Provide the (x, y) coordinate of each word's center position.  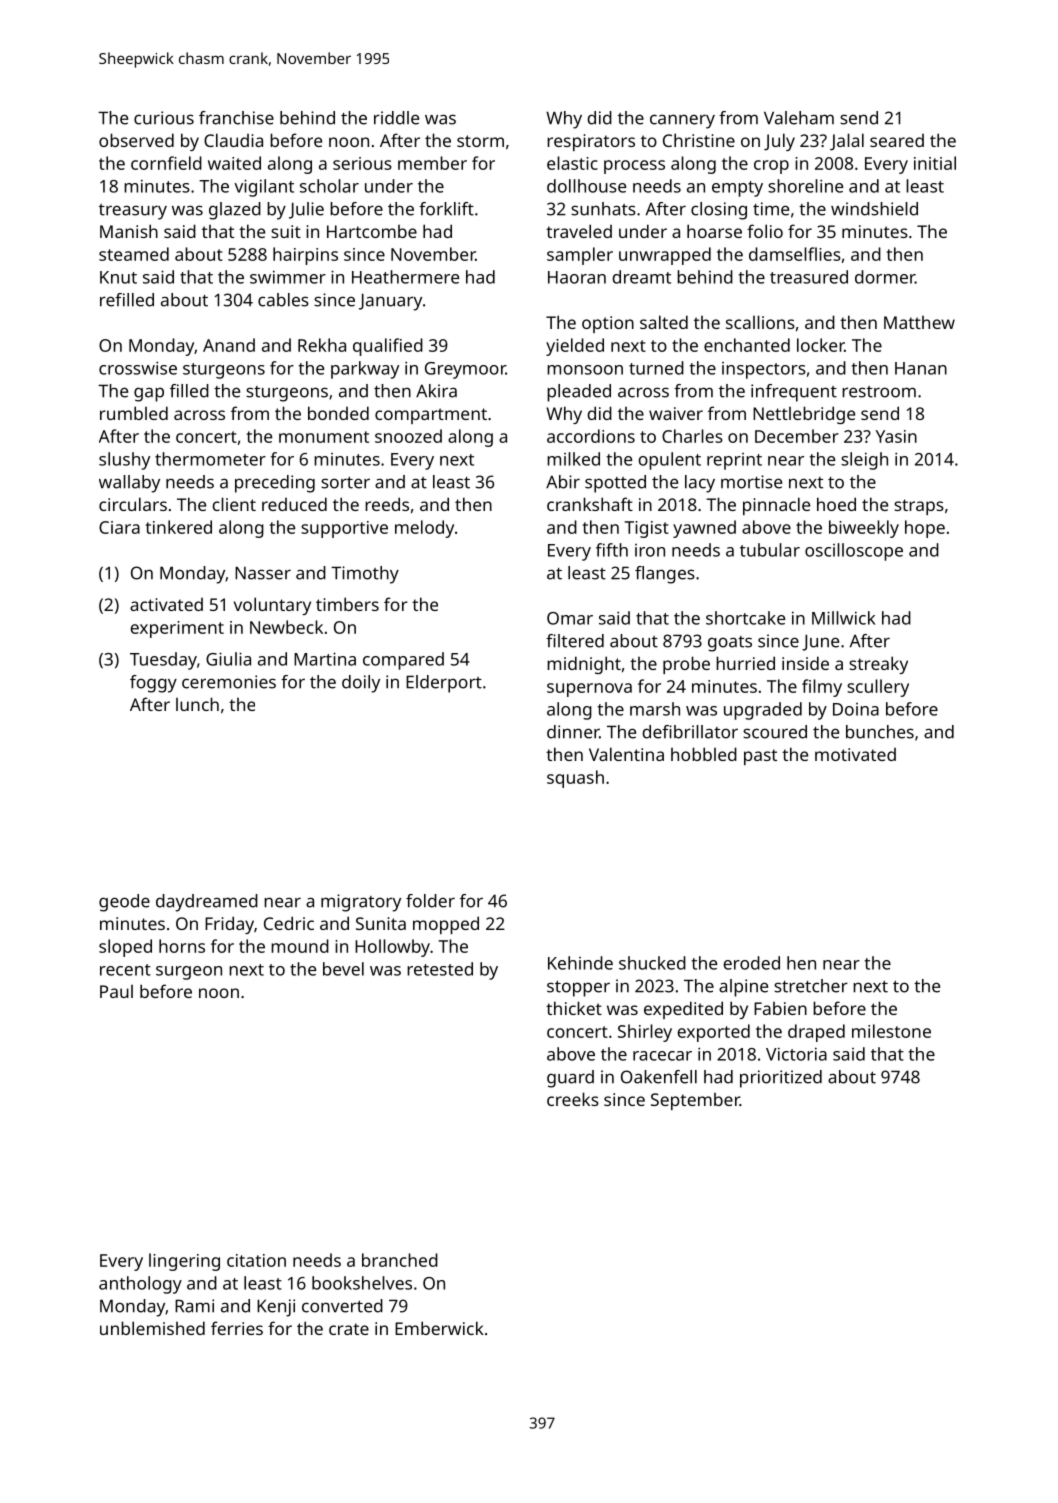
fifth (612, 550)
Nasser (263, 573)
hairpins (305, 256)
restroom (879, 392)
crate (349, 1329)
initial (935, 163)
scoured (775, 732)
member (432, 163)
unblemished (152, 1328)
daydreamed (207, 903)
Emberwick (439, 1328)
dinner (573, 732)
